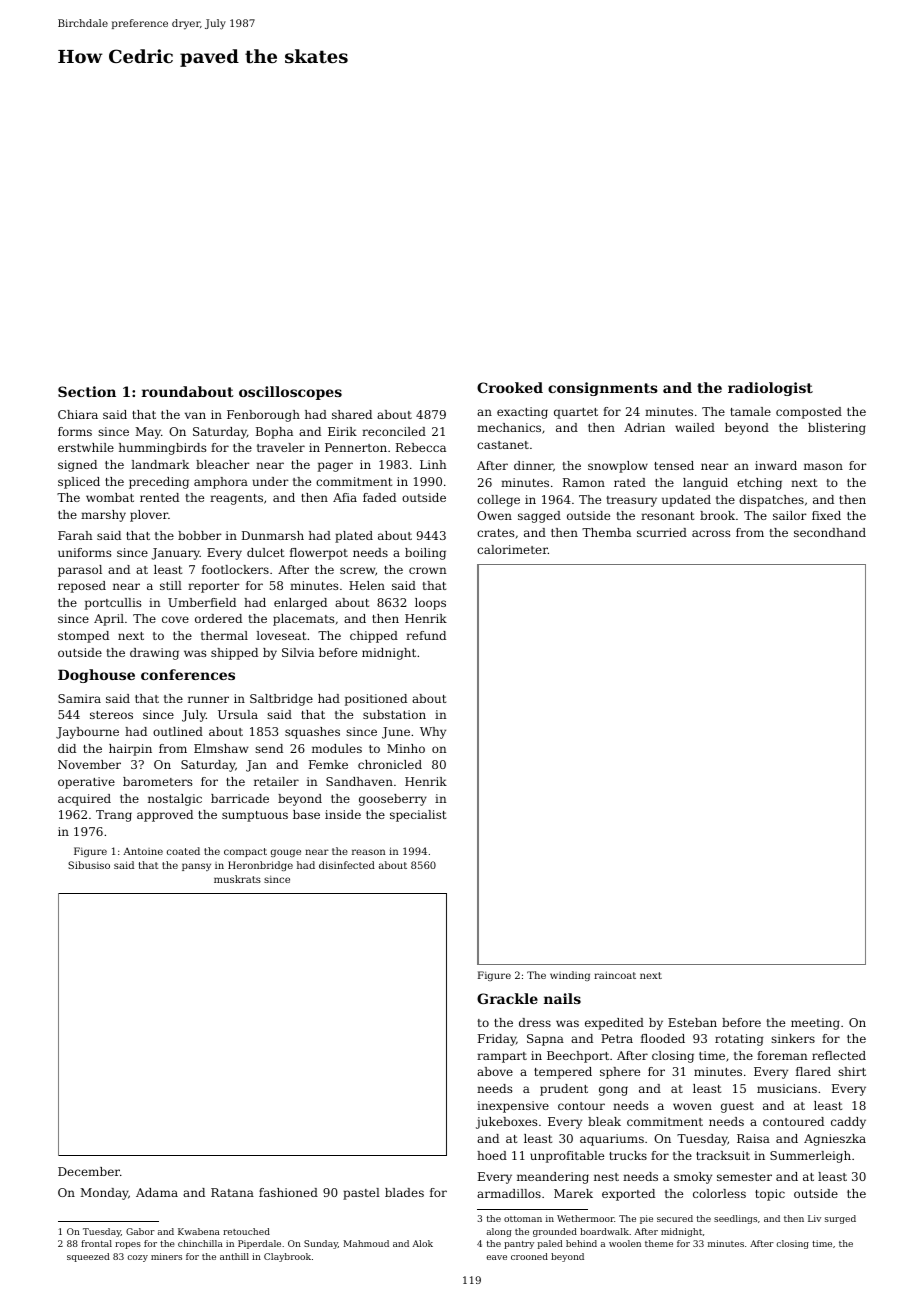 The width and height of the image is (924, 1308). I want to click on secondhand, so click(830, 532).
